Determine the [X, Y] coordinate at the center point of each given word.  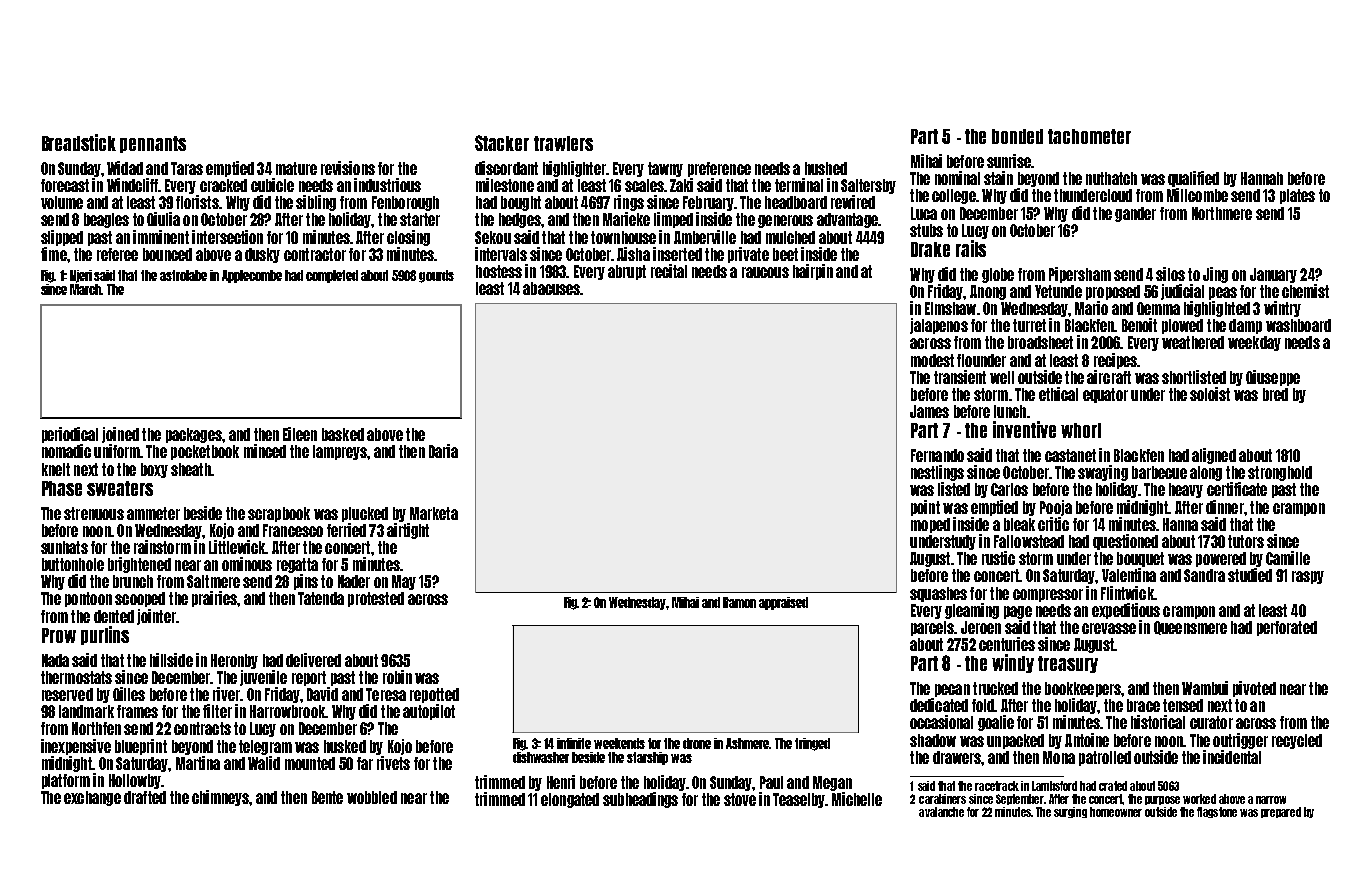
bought [521, 203]
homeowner [1116, 812]
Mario [1091, 308]
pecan [952, 690]
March [86, 289]
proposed [1113, 292]
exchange [92, 798]
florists [197, 202]
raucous [765, 272]
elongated [570, 800]
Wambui [1205, 688]
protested [376, 599]
